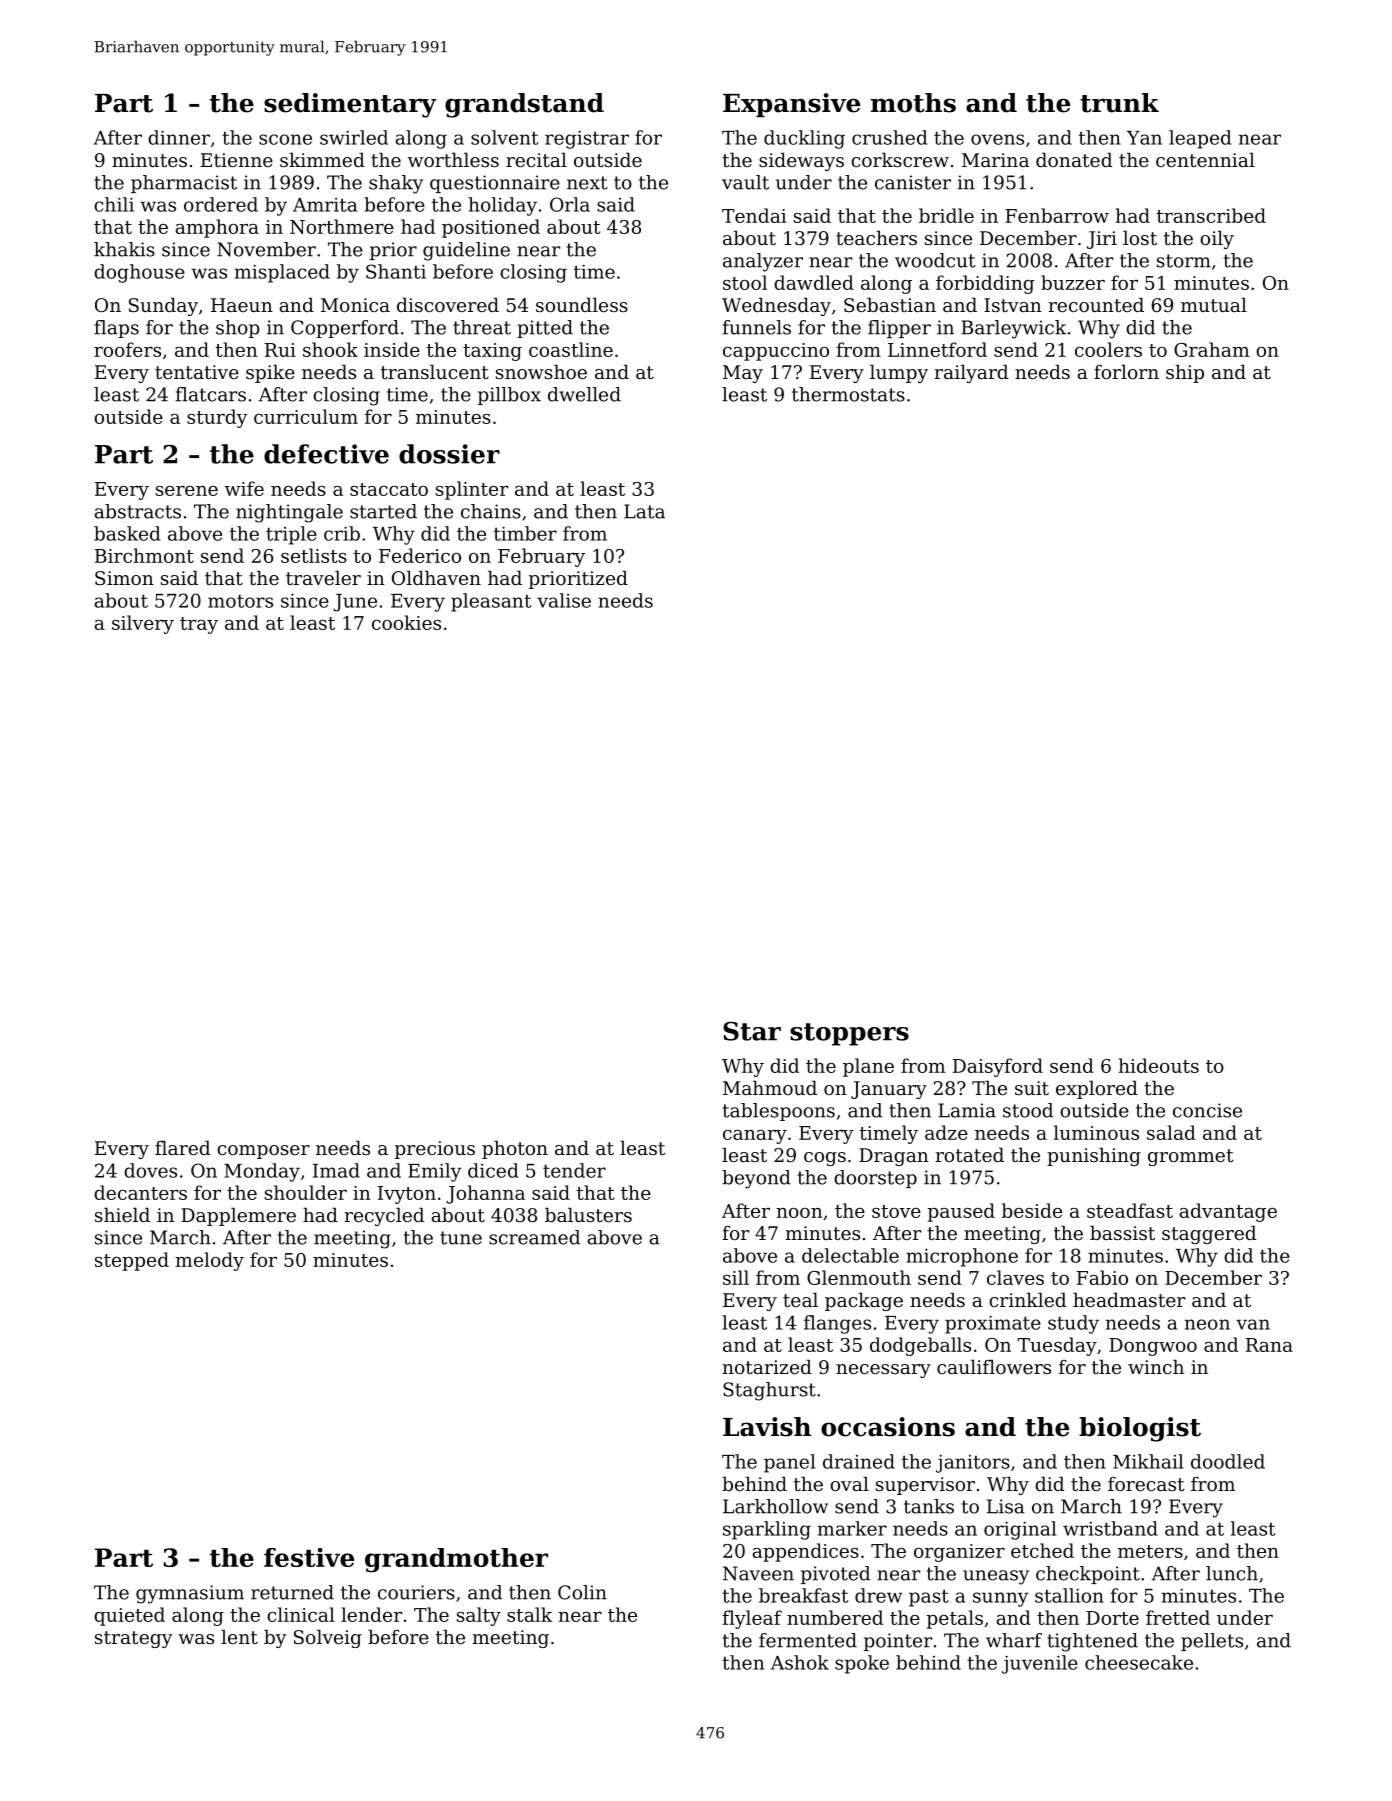 This screenshot has width=1392, height=1801. I want to click on lent, so click(239, 1636).
